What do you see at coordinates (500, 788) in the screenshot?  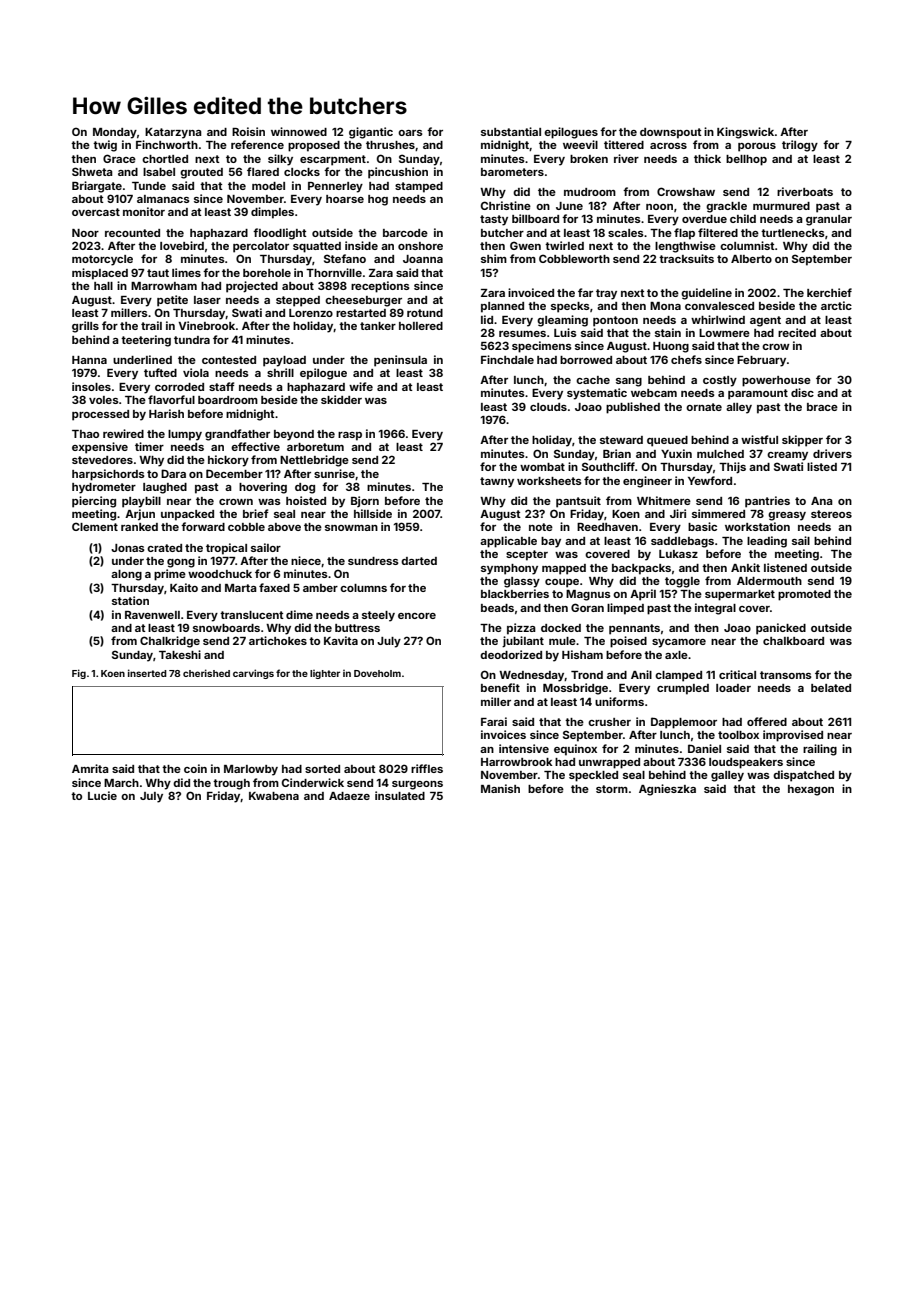 I see `Manish` at bounding box center [500, 788].
